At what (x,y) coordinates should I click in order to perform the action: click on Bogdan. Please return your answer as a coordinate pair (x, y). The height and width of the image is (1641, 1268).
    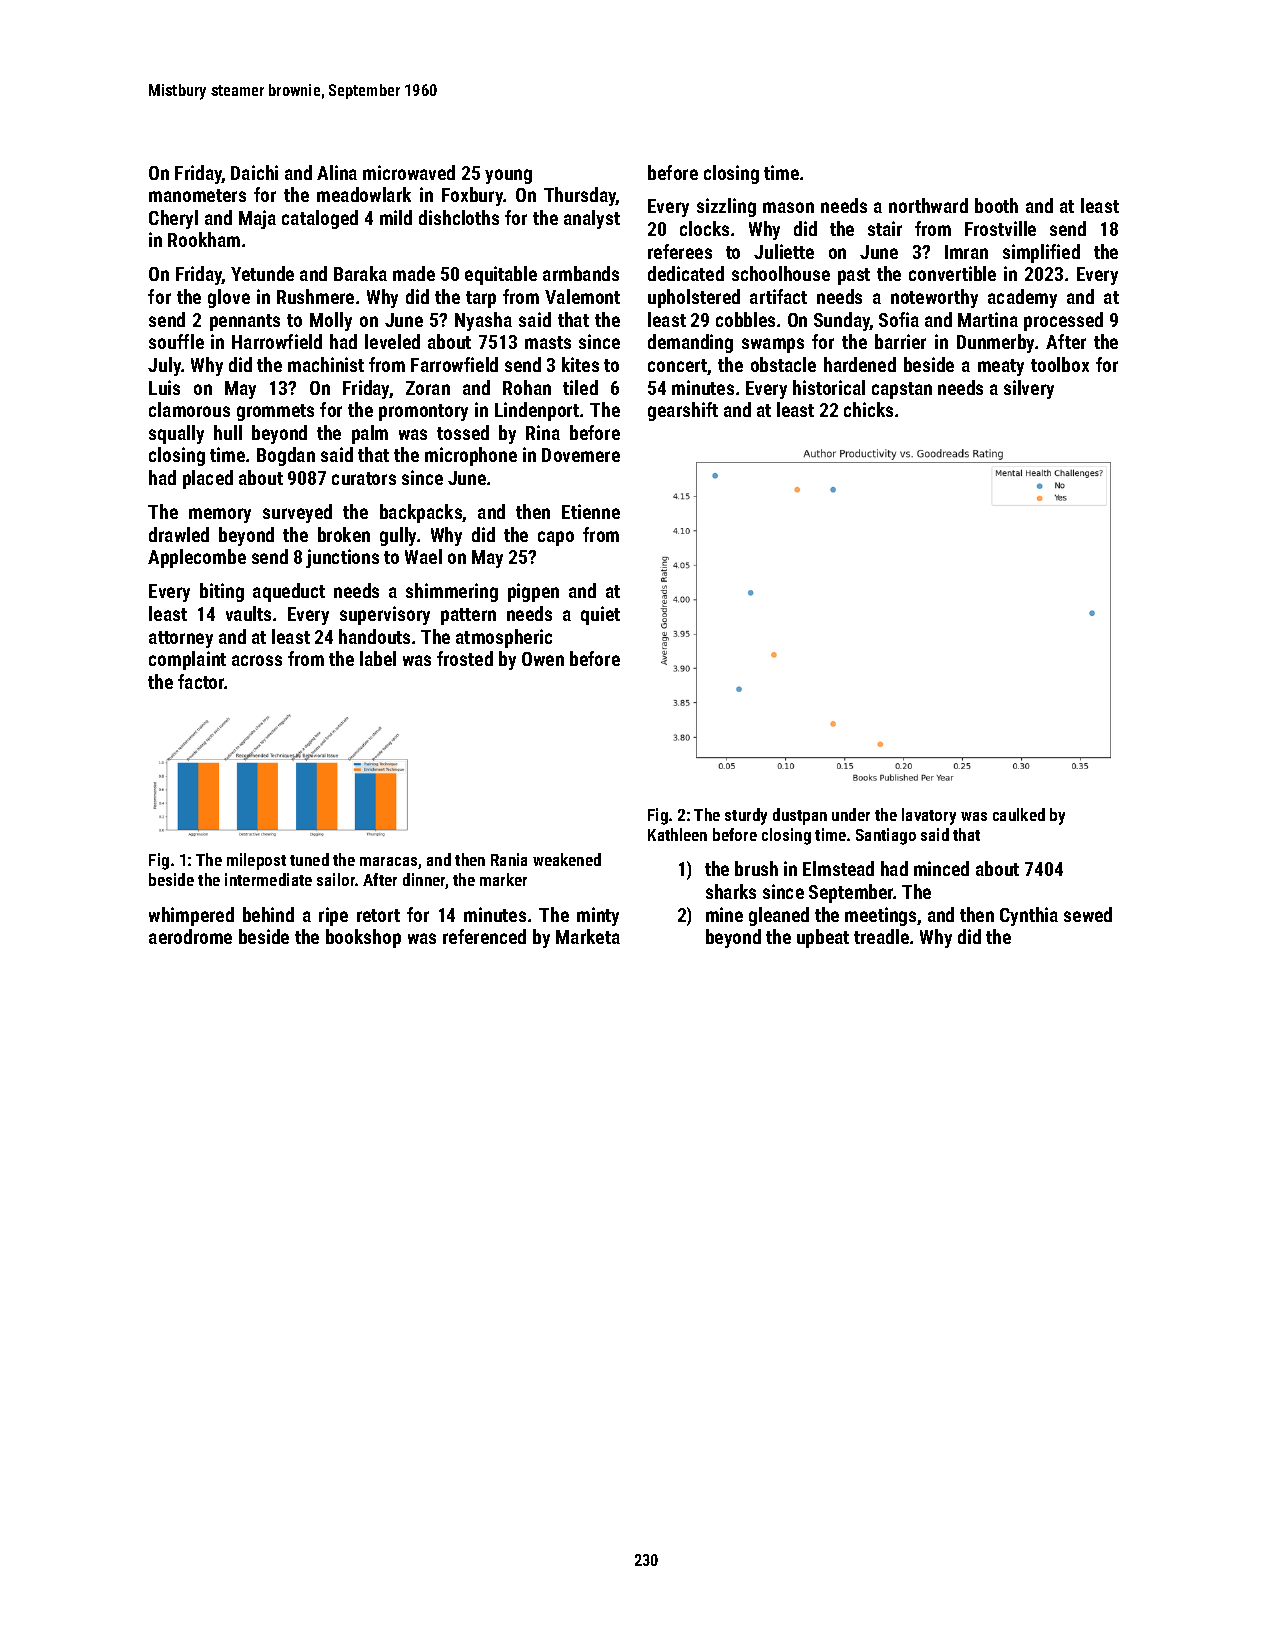
    Looking at the image, I should click on (286, 456).
